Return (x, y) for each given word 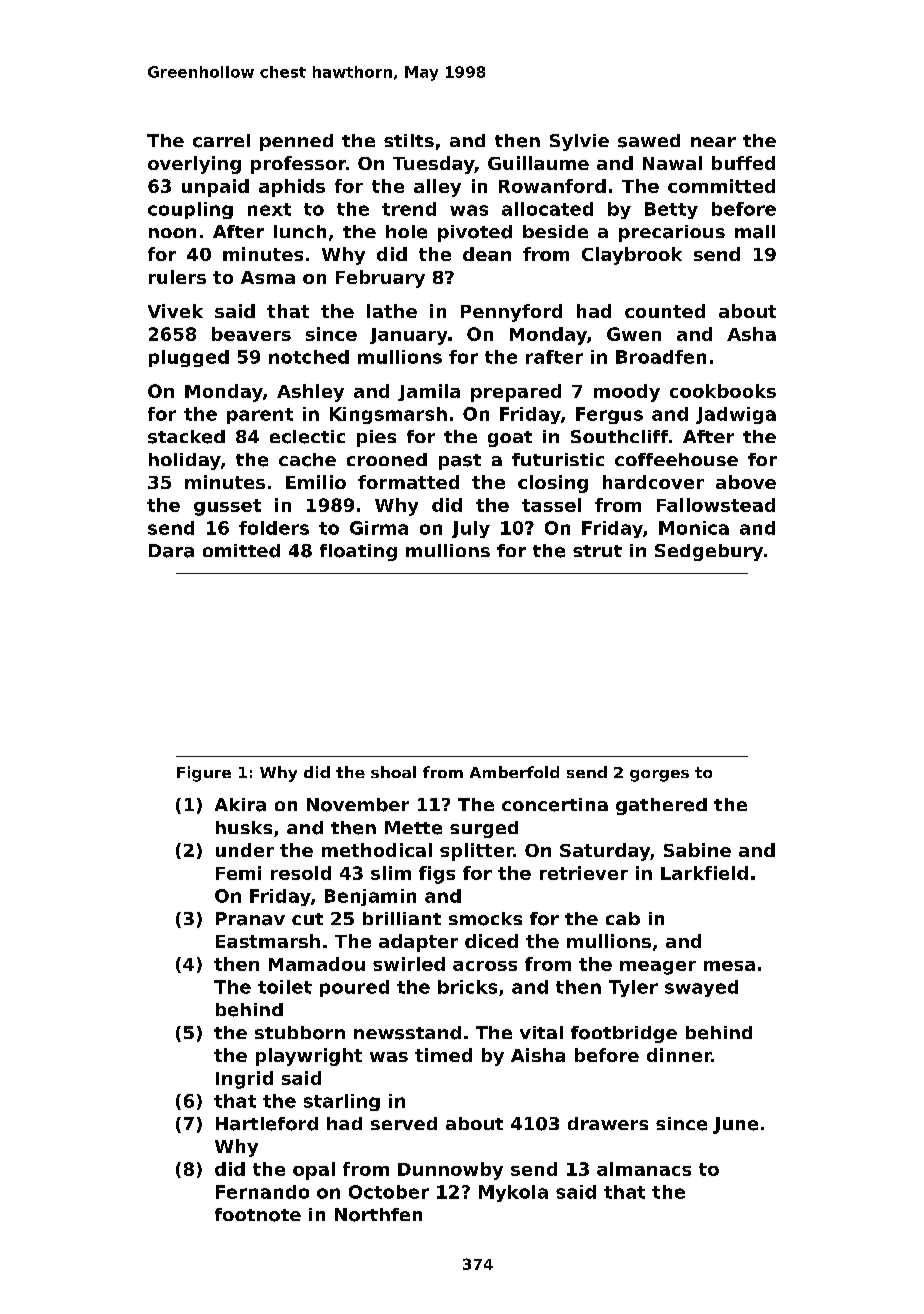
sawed (649, 141)
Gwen (634, 334)
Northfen (378, 1215)
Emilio (316, 482)
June (735, 1125)
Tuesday (434, 165)
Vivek (175, 311)
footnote (258, 1215)
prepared (516, 393)
